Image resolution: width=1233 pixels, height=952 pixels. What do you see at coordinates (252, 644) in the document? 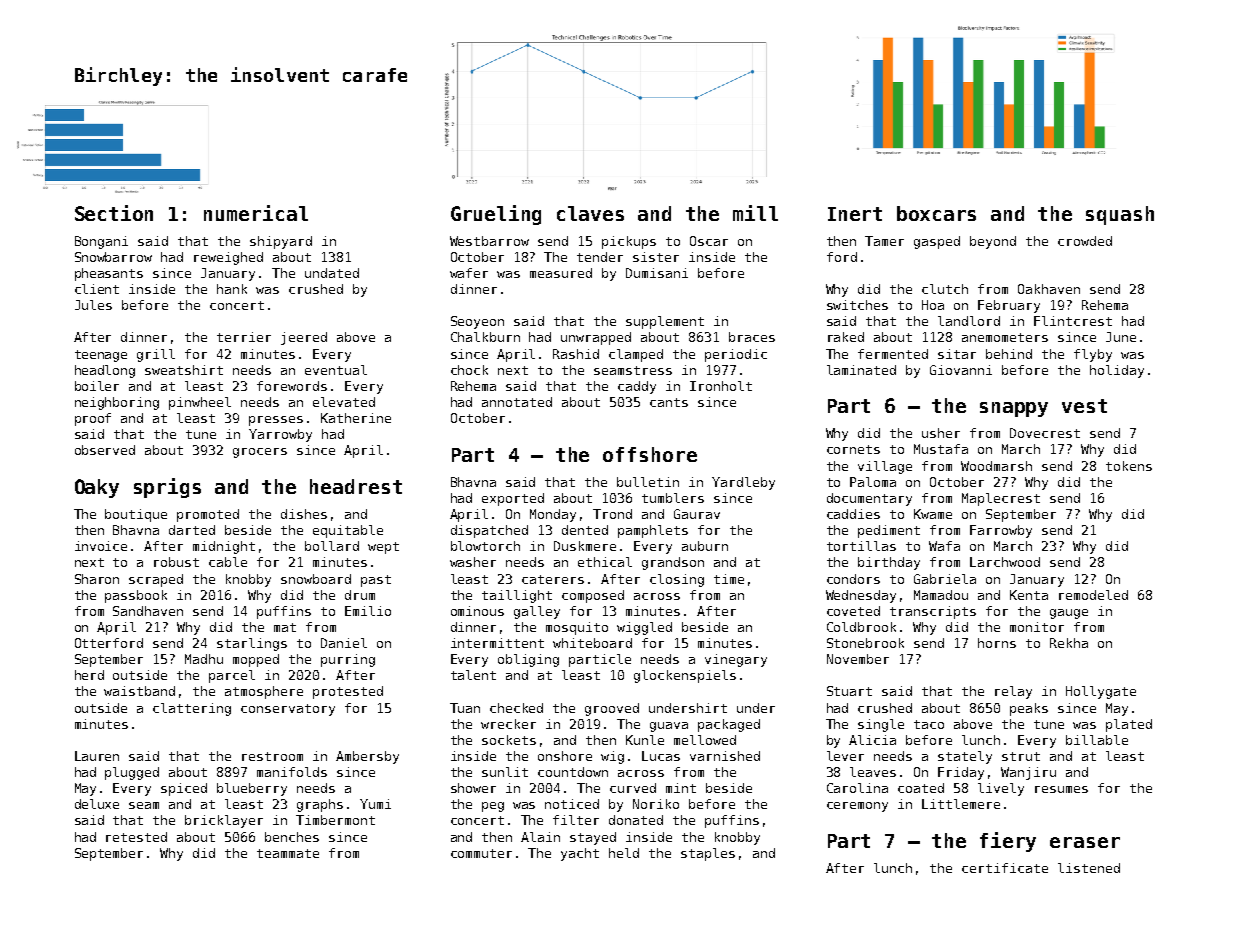
I see `starlings` at bounding box center [252, 644].
